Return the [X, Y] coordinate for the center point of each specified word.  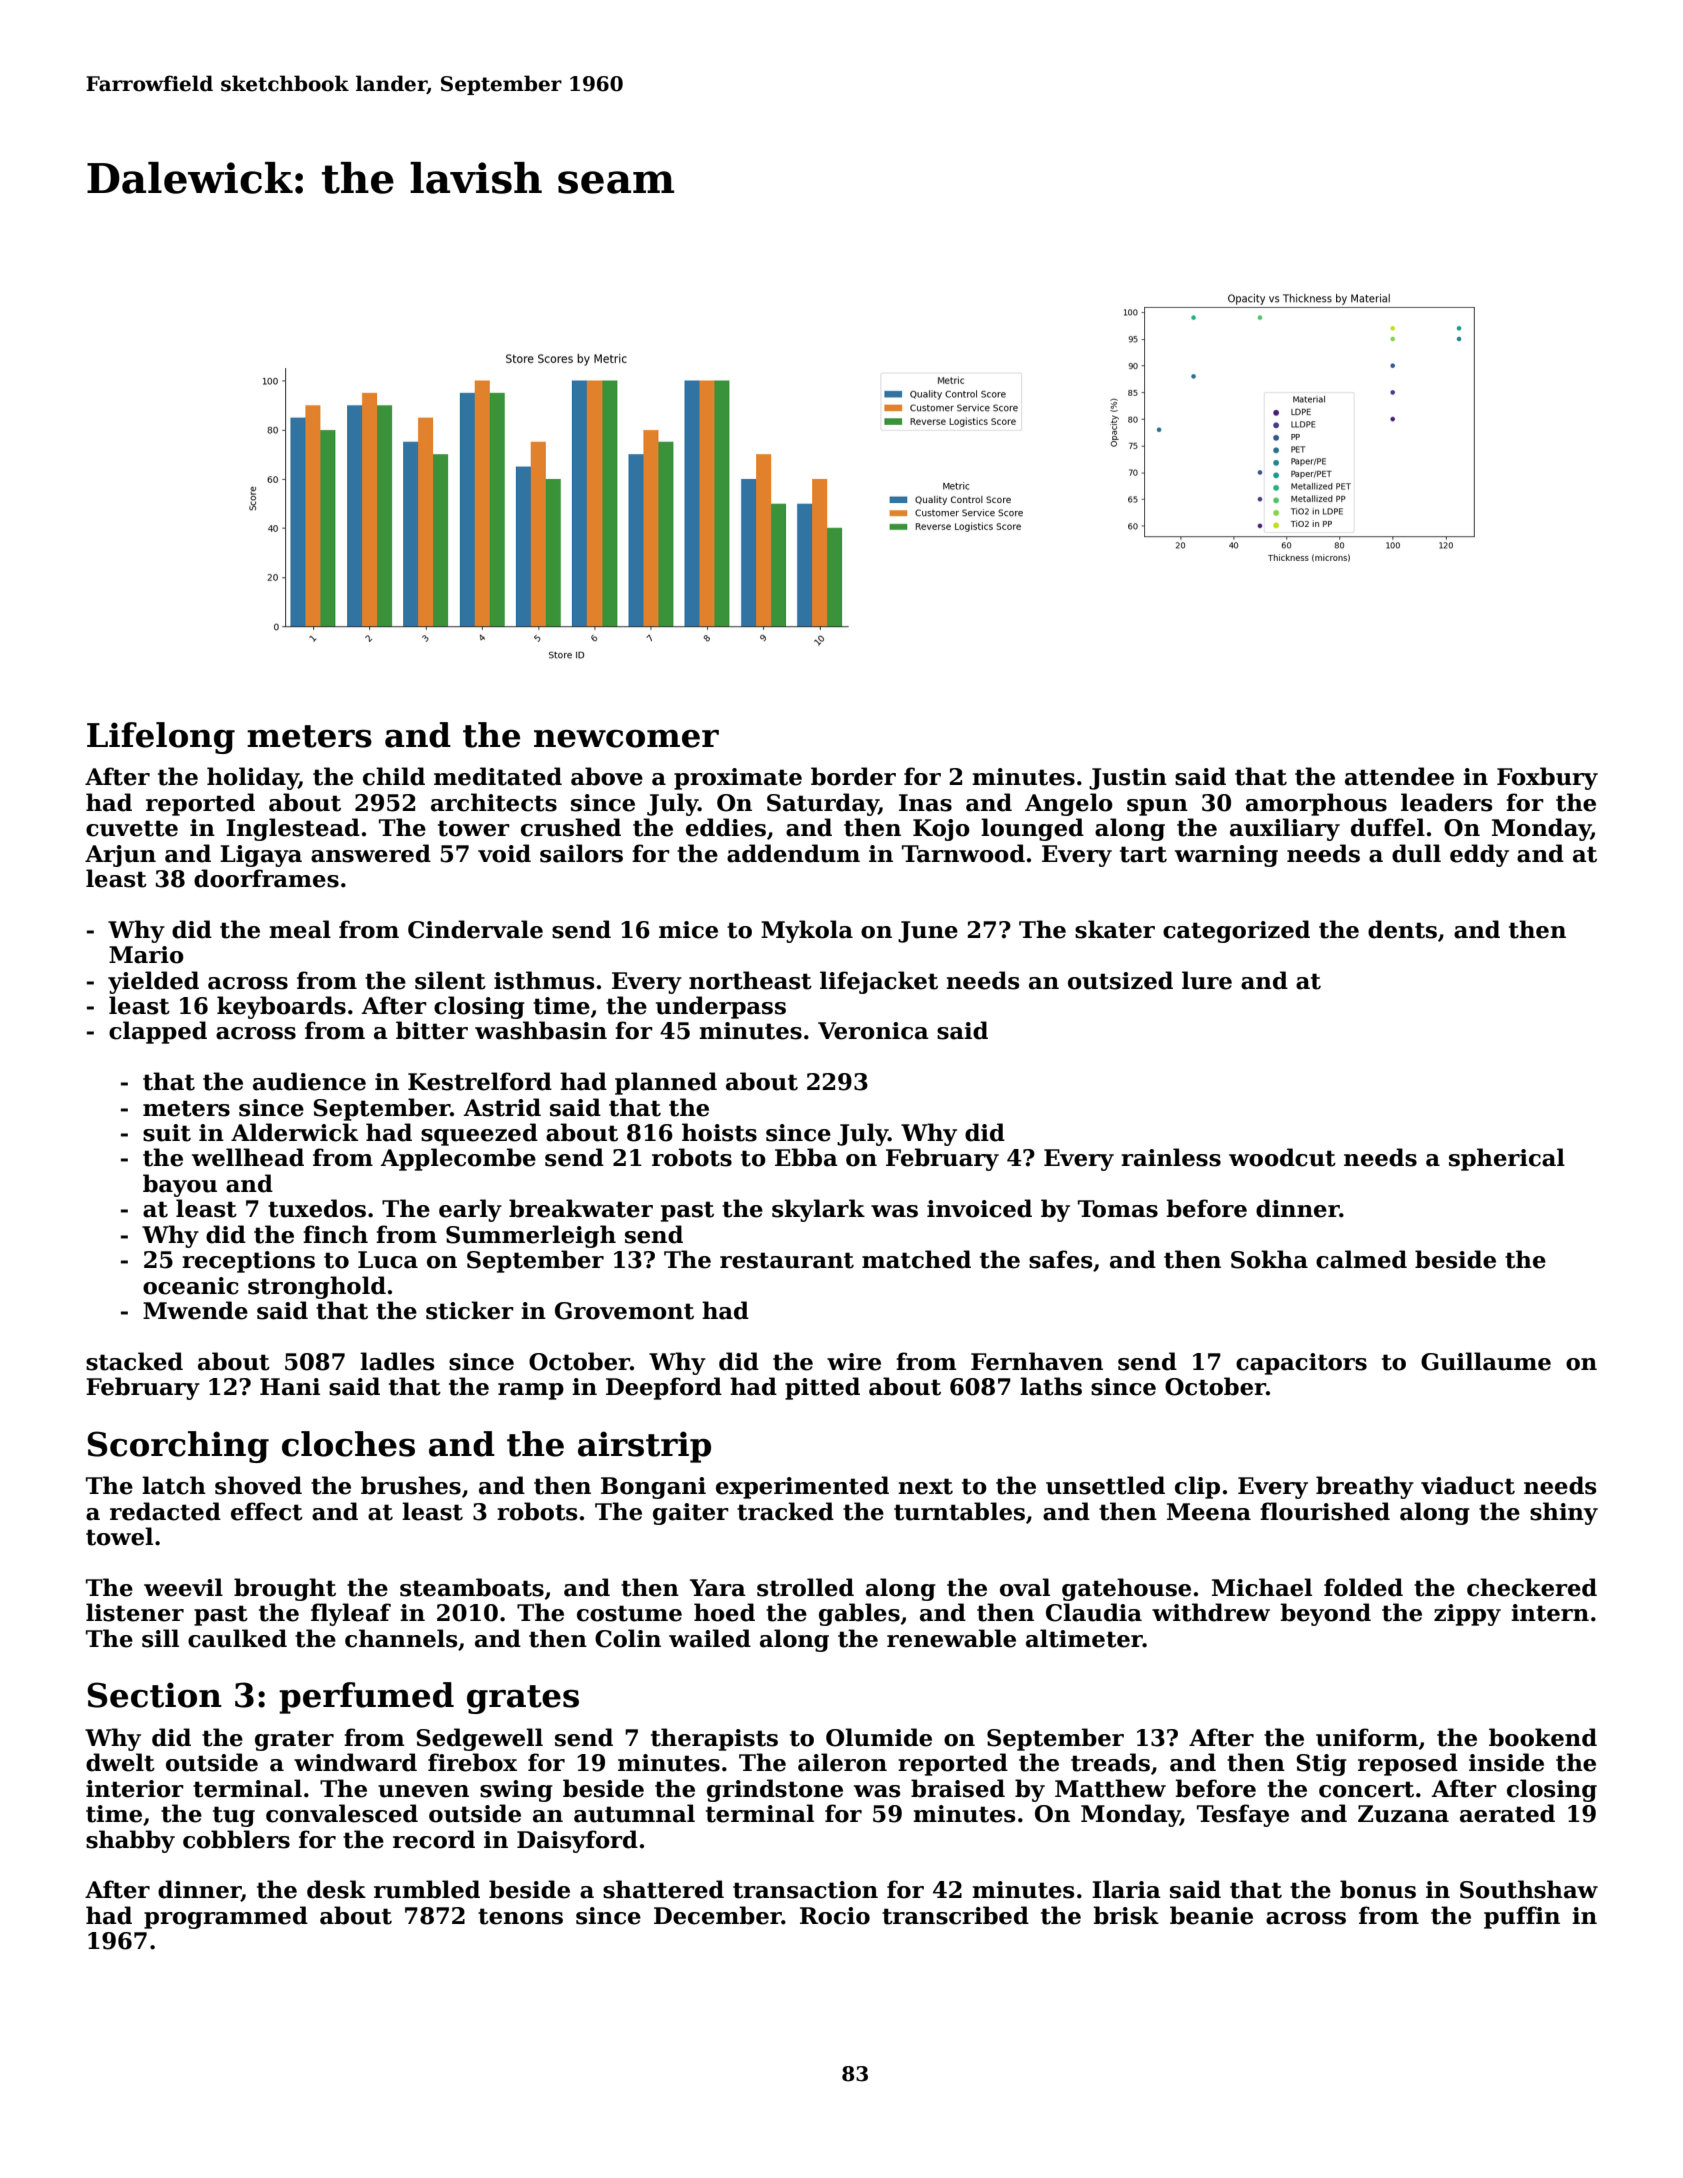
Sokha [1269, 1259]
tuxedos [317, 1208]
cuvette [132, 828]
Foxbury [1547, 778]
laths [1051, 1386]
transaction [805, 1890]
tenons [520, 1916]
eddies [726, 827]
